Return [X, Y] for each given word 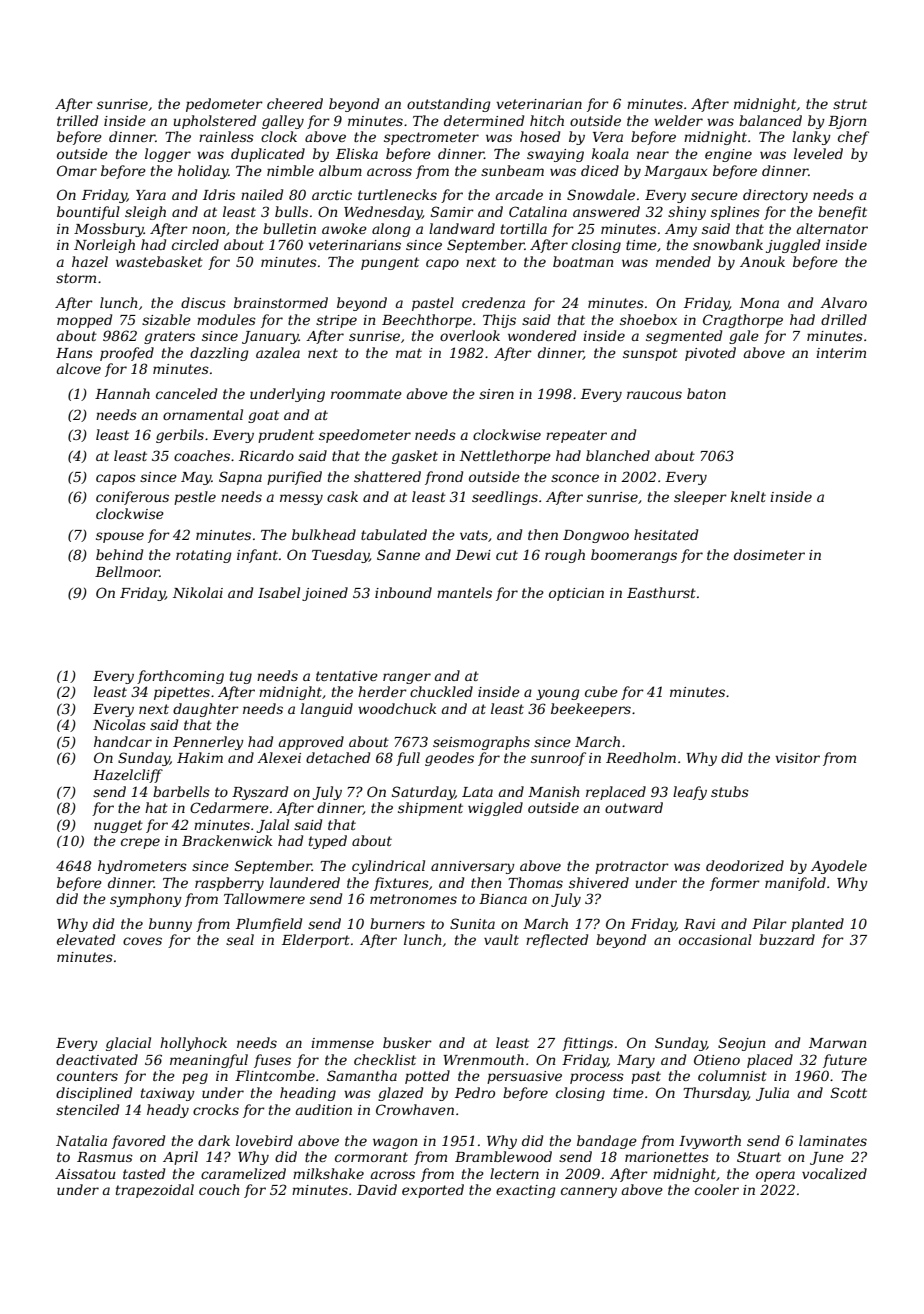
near [653, 155]
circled [195, 244]
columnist [732, 1075]
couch [219, 1189]
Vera [608, 137]
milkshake [328, 1173]
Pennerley [208, 743]
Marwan [837, 1043]
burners [397, 923]
